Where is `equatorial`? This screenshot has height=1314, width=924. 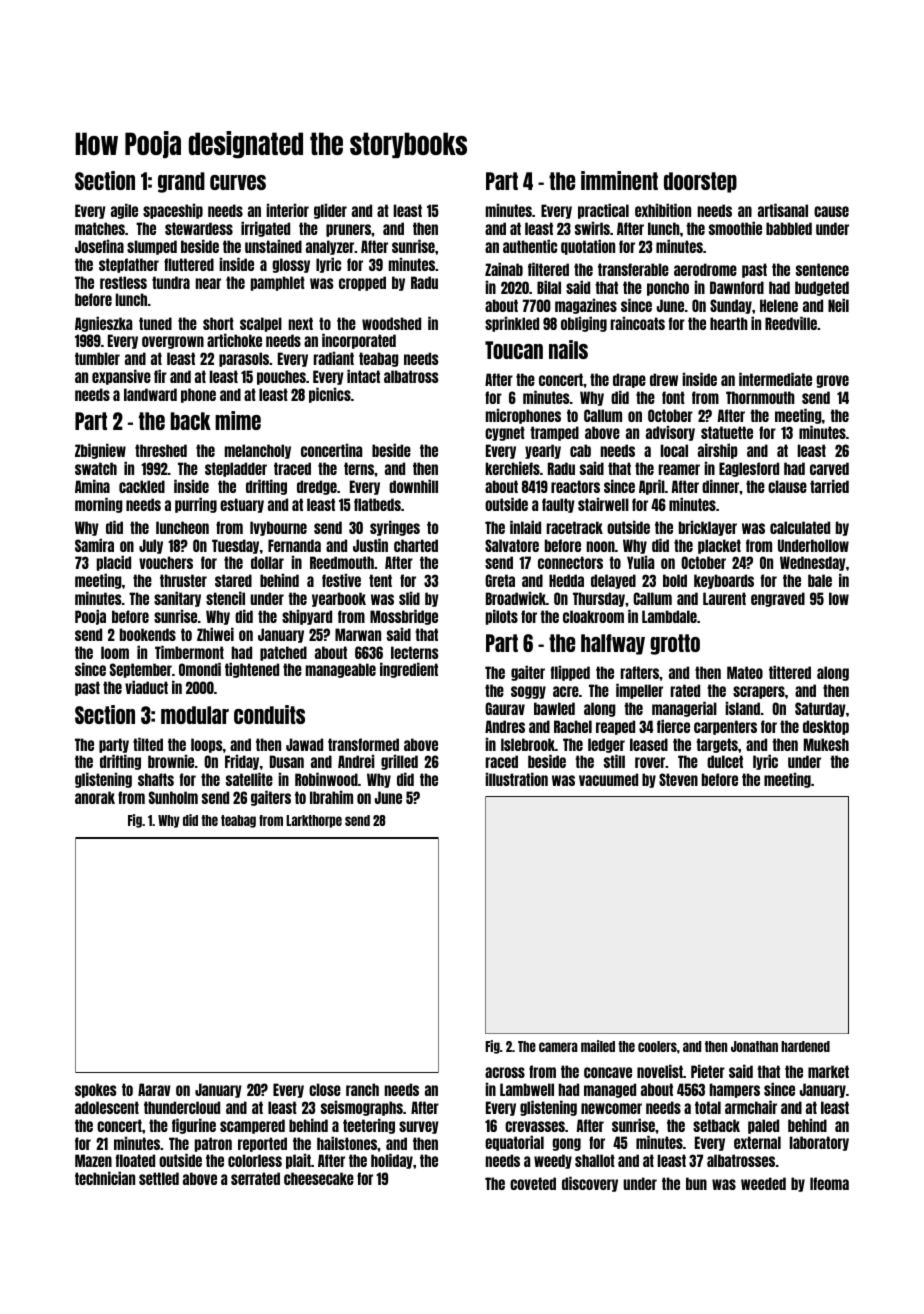
equatorial is located at coordinates (514, 1143).
